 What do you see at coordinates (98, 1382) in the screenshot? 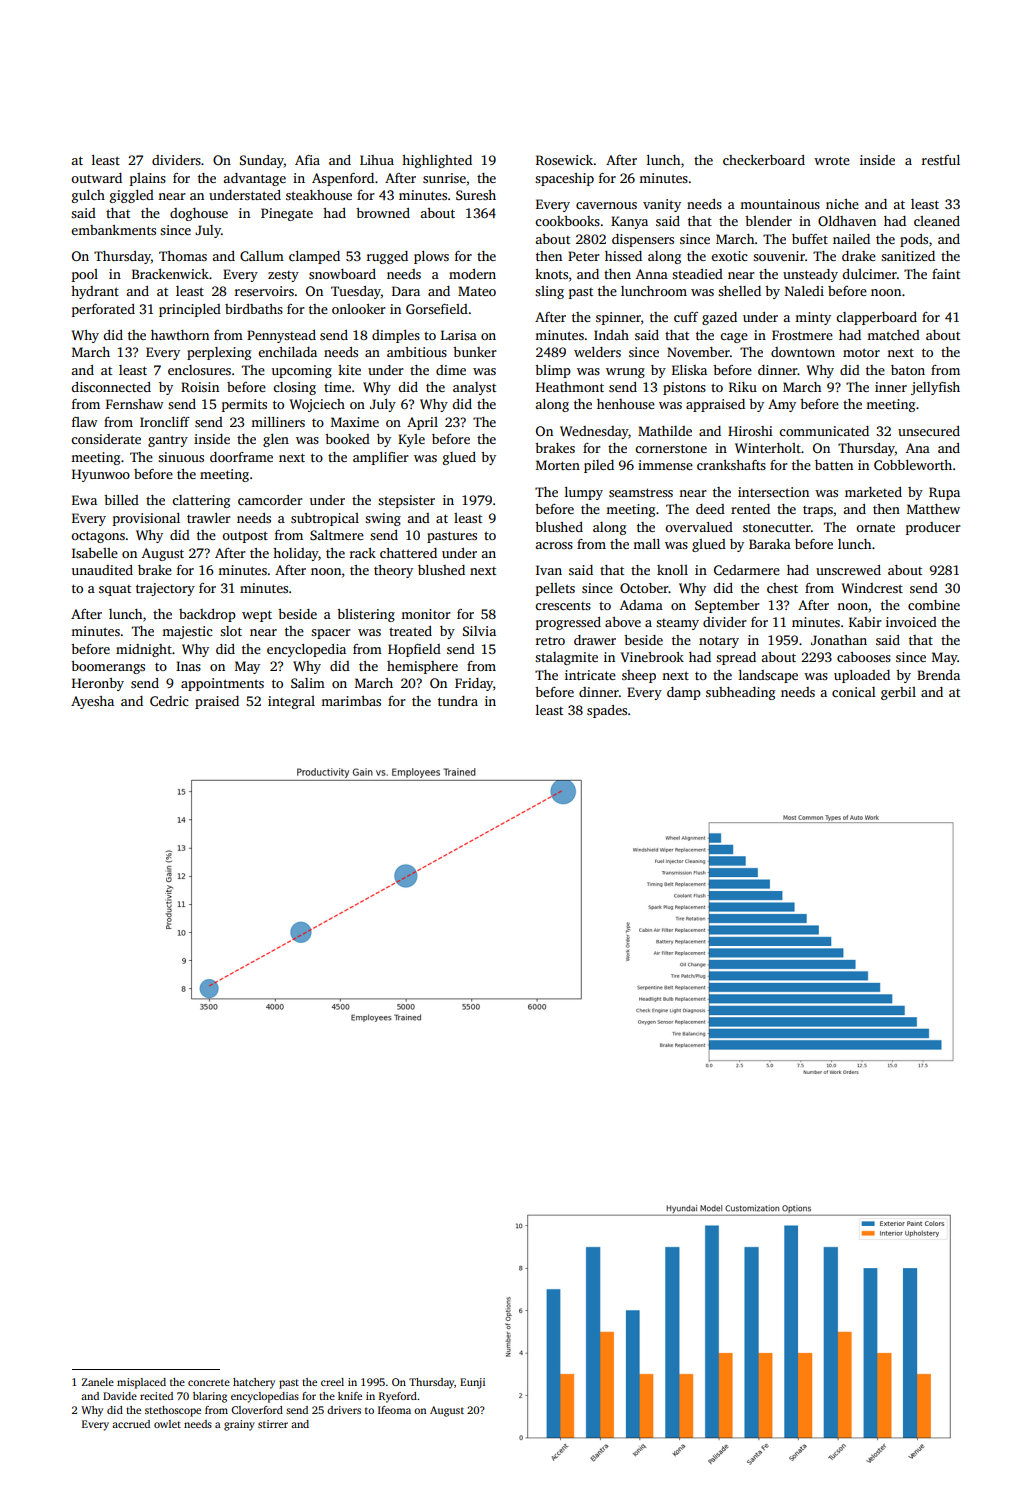
I see `Zanele` at bounding box center [98, 1382].
